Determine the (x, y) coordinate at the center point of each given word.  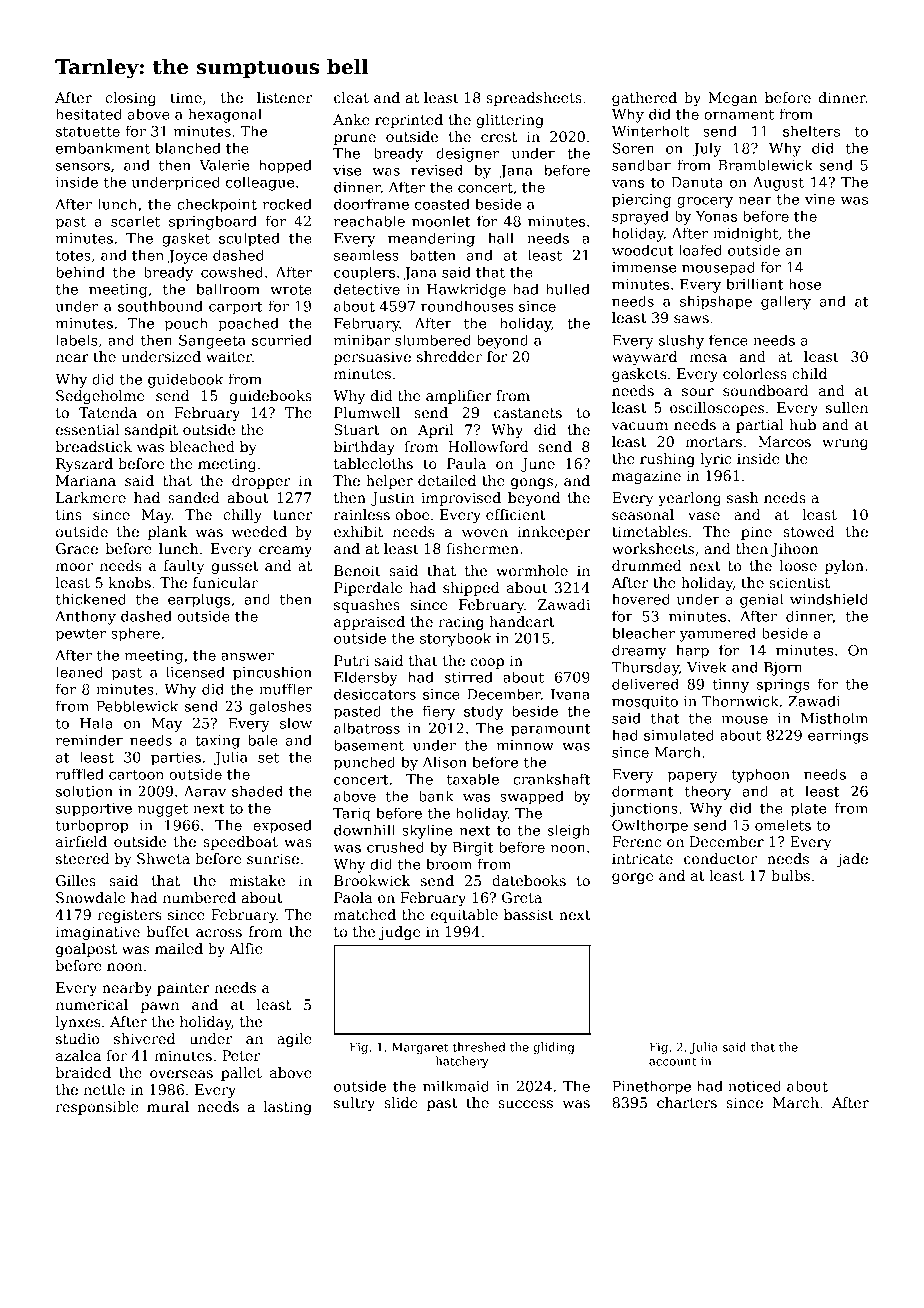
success (525, 1104)
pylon (844, 567)
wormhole (532, 570)
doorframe (371, 204)
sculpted (249, 239)
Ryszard (84, 465)
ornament (739, 115)
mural (168, 1106)
